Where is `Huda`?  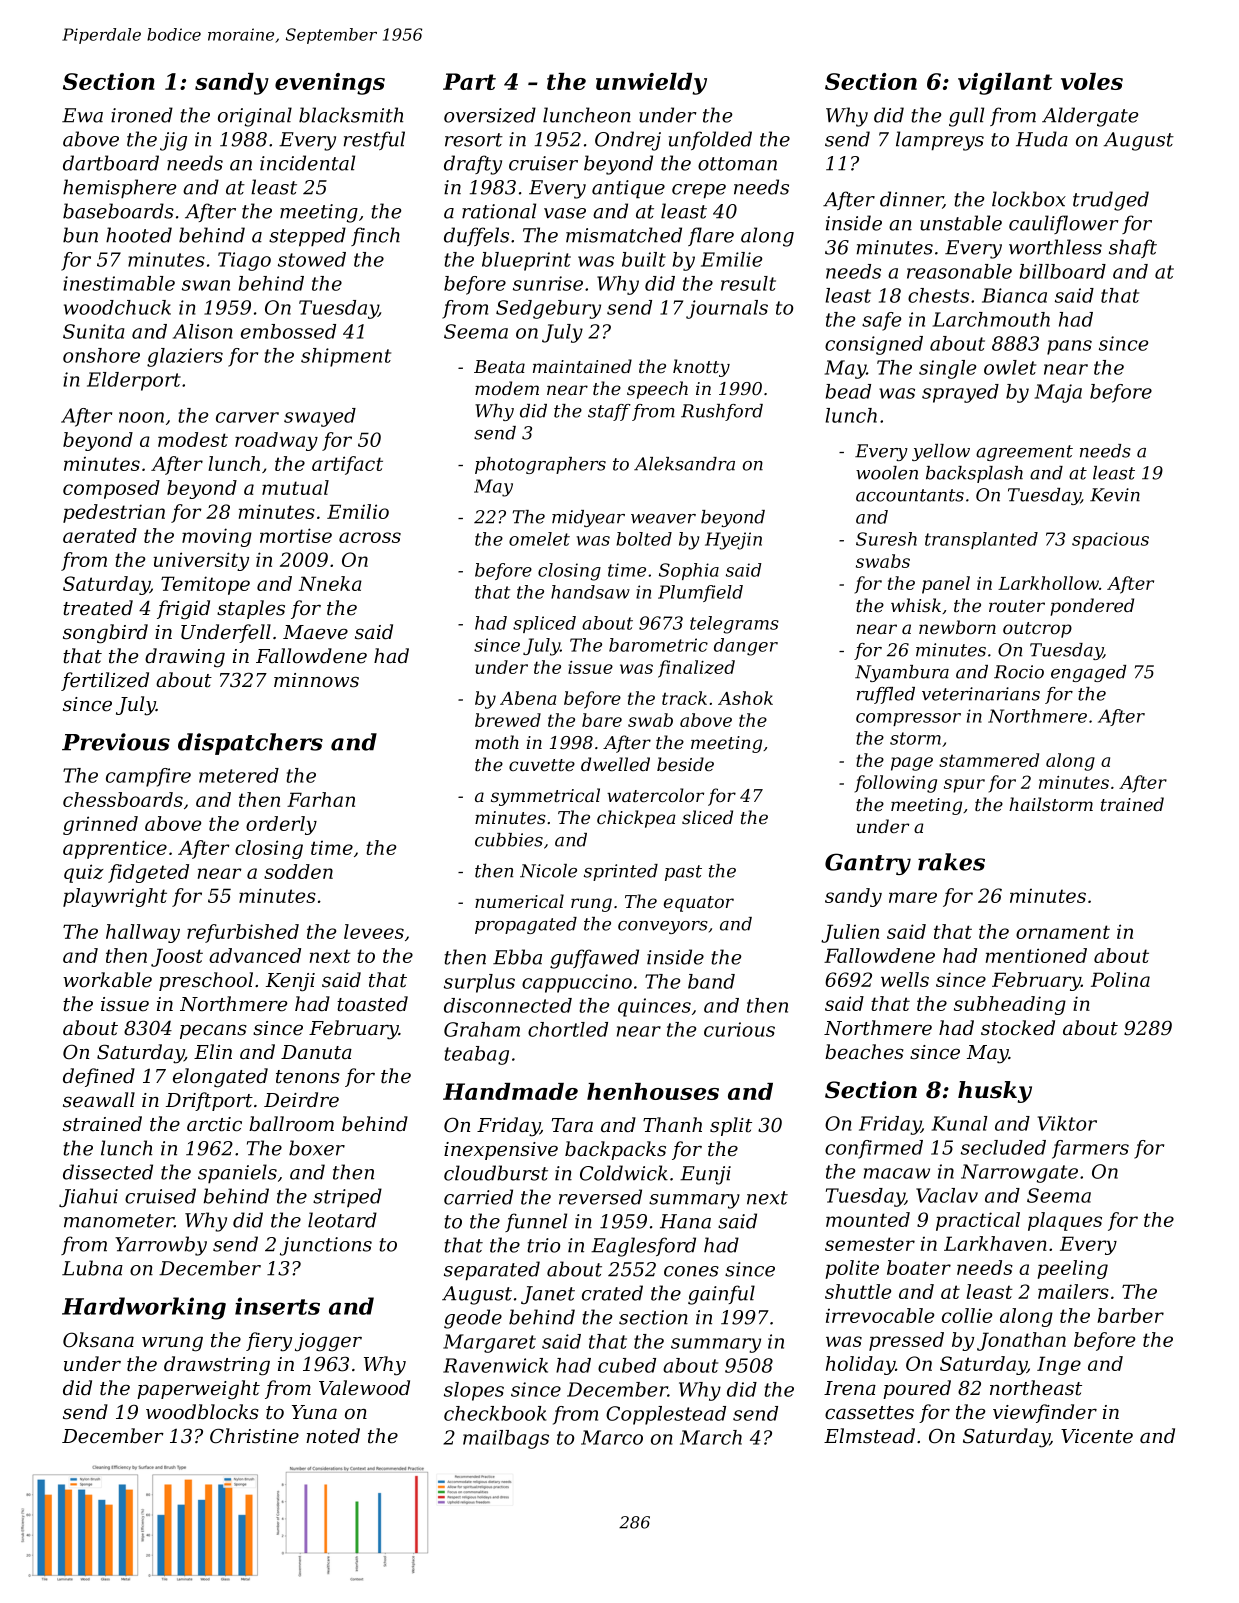 Huda is located at coordinates (1042, 139).
